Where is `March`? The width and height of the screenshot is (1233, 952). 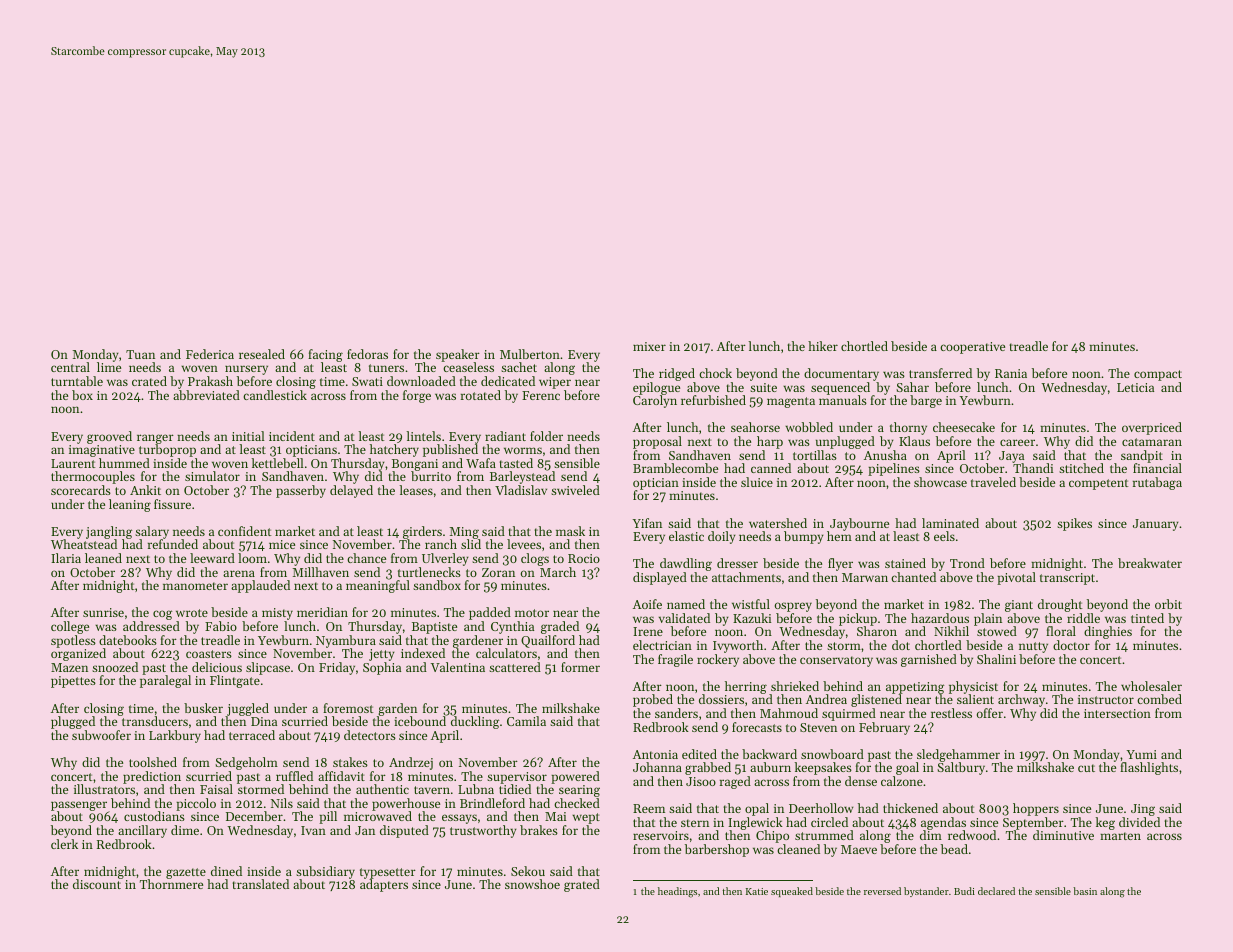
March is located at coordinates (558, 572).
